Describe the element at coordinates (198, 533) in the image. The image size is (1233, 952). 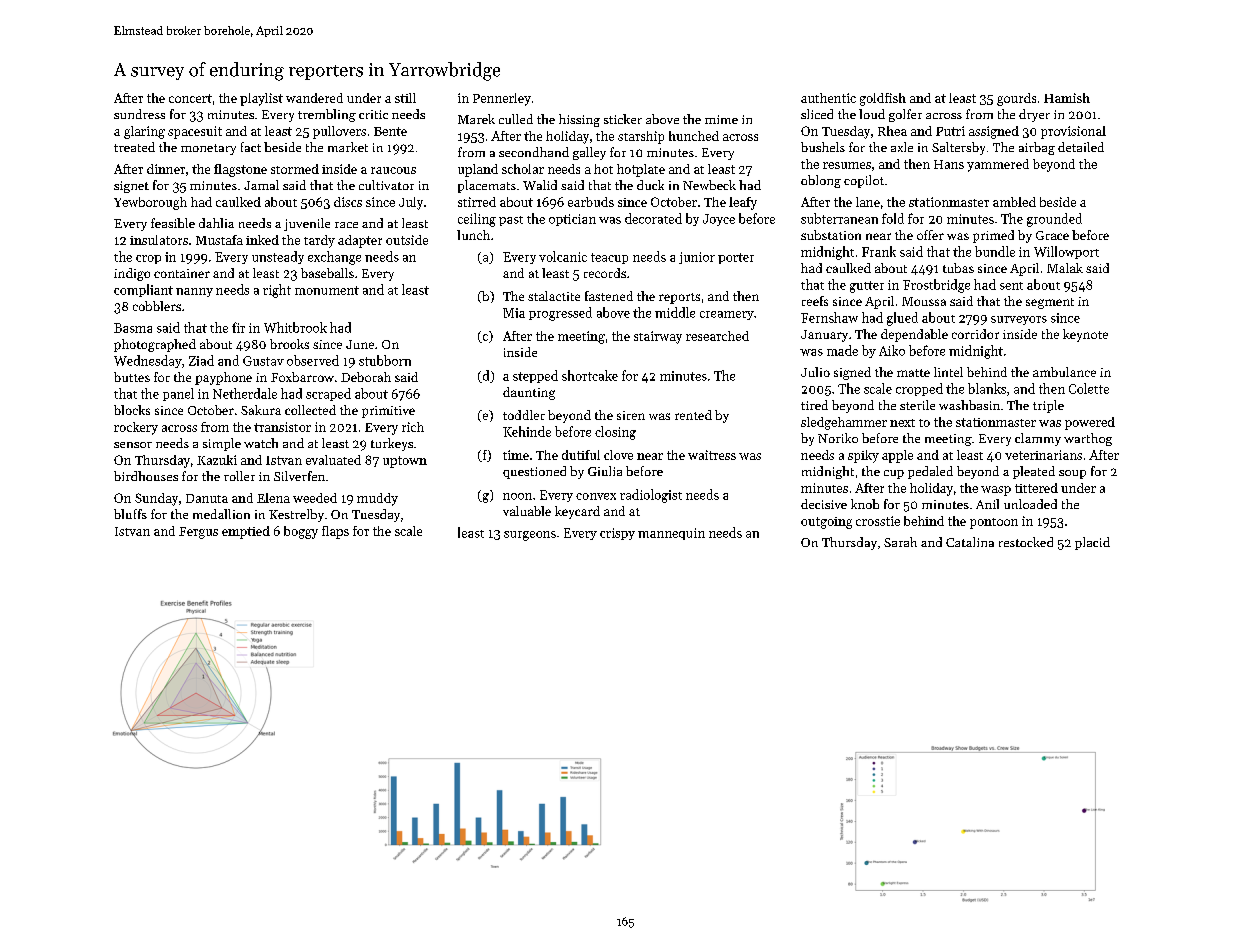
I see `Fergus` at that location.
